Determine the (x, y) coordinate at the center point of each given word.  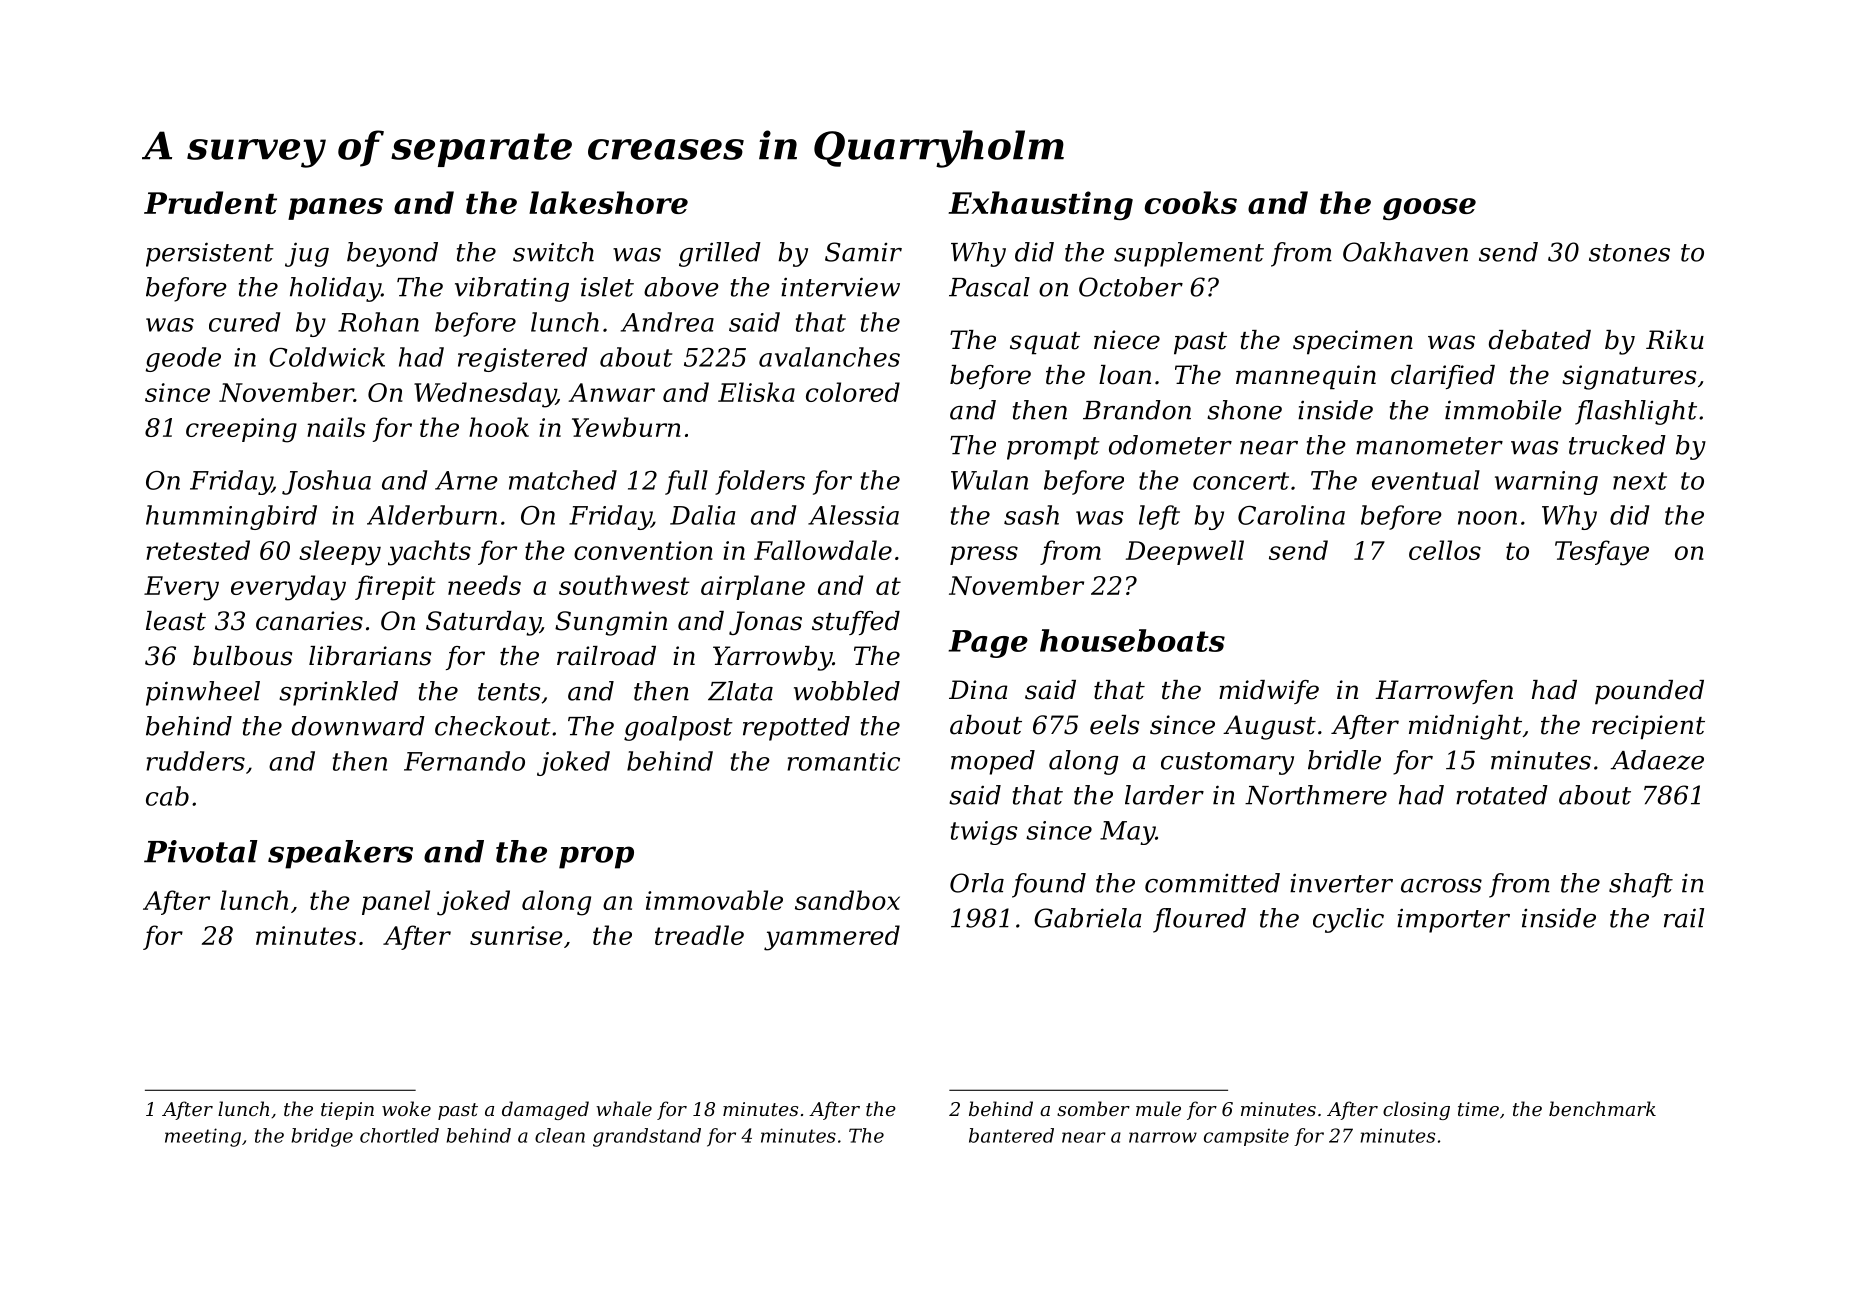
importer (1453, 921)
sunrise (516, 935)
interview (840, 287)
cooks (1191, 202)
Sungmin (611, 623)
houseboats (1132, 640)
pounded (1649, 692)
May (1128, 833)
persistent (210, 254)
